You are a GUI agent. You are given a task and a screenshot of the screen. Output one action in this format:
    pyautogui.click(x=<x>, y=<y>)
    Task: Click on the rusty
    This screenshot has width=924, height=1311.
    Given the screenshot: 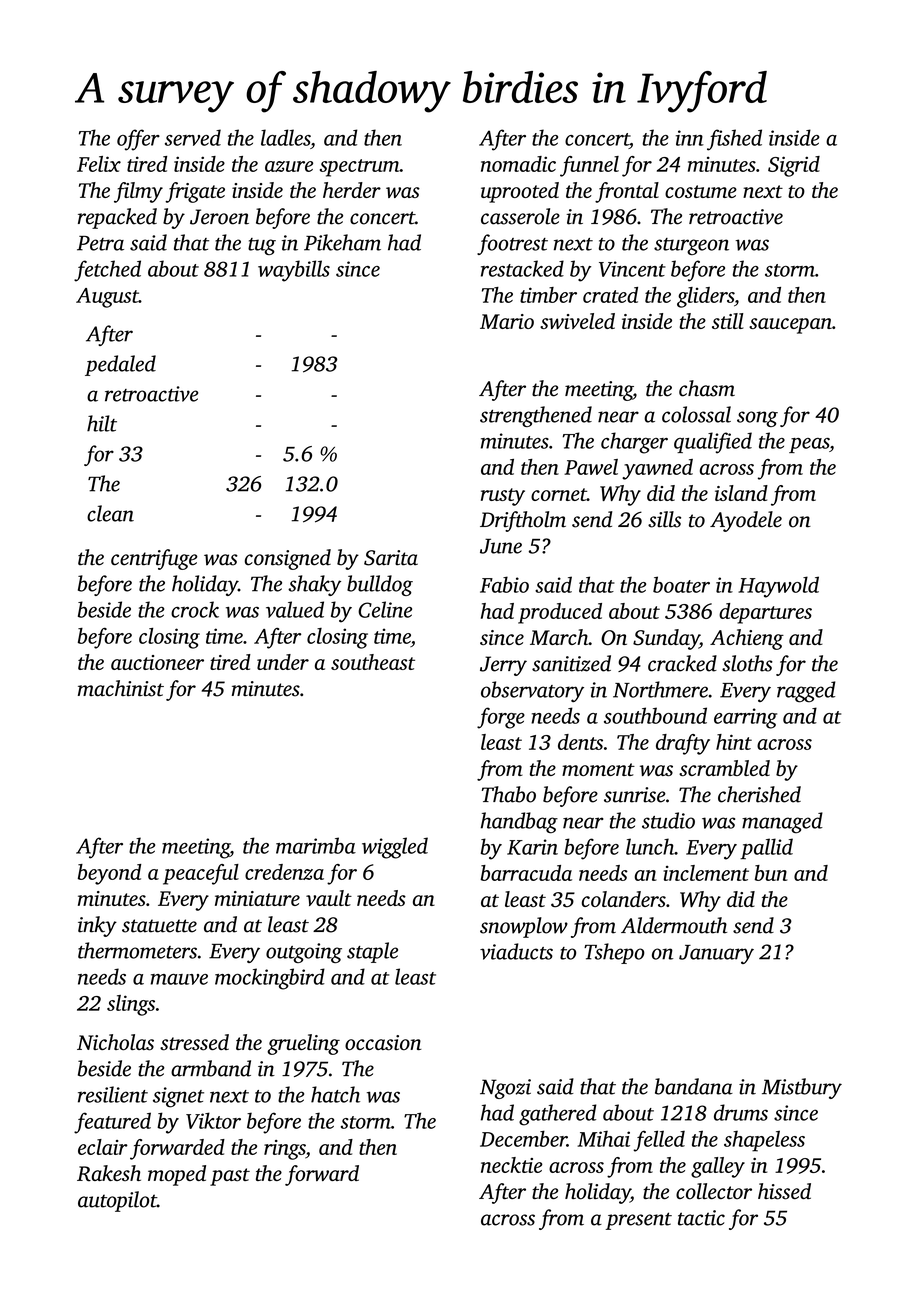 What is the action you would take?
    pyautogui.click(x=503, y=497)
